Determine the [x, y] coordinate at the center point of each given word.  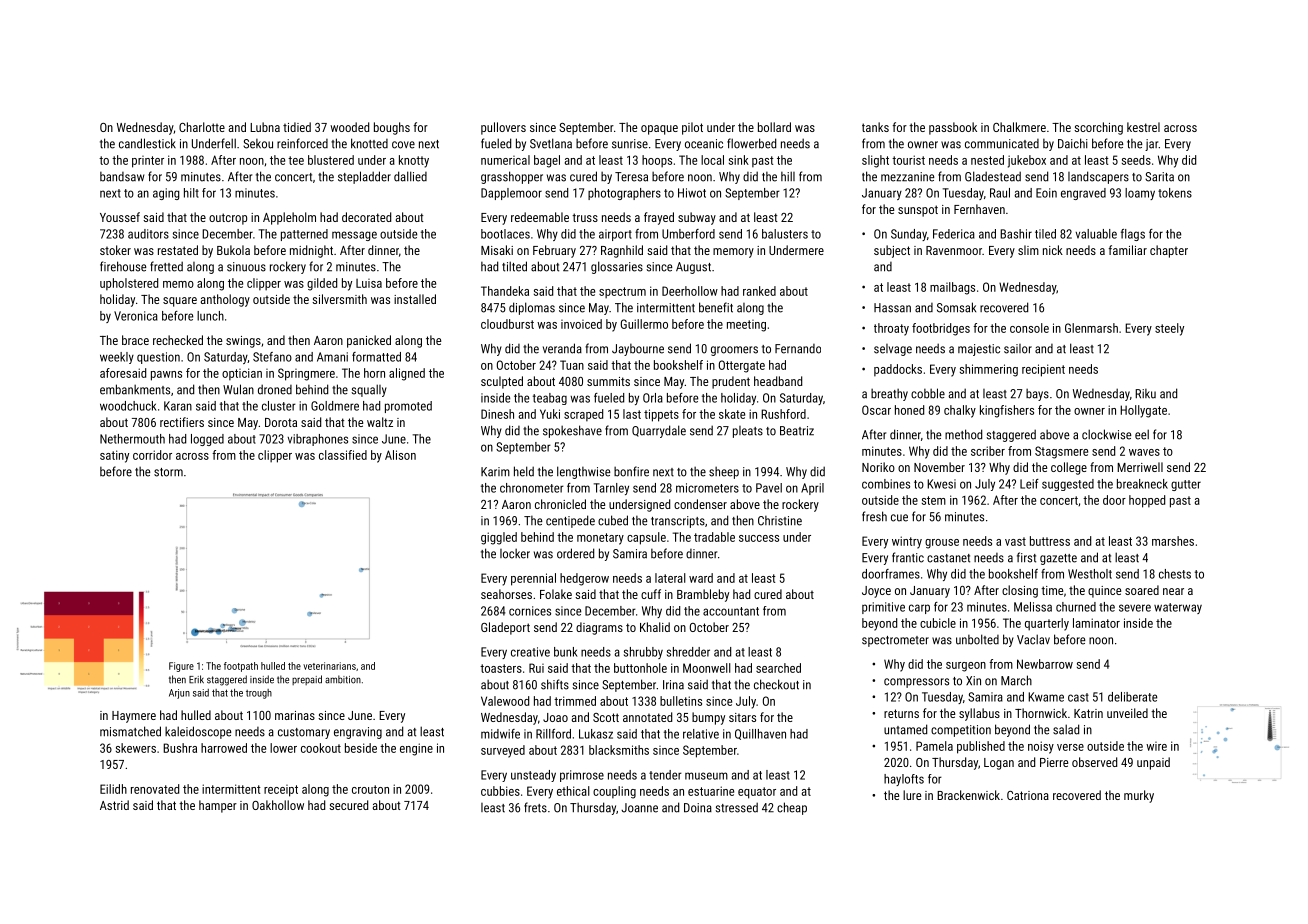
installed [415, 299]
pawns [166, 376]
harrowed [224, 748]
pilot [692, 128]
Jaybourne [638, 350]
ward [701, 578]
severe [1135, 608]
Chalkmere [1019, 127]
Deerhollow [690, 291]
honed [909, 410]
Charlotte [202, 127]
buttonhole [640, 668]
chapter [1169, 251]
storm [168, 472]
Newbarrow [1045, 664]
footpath [241, 667]
